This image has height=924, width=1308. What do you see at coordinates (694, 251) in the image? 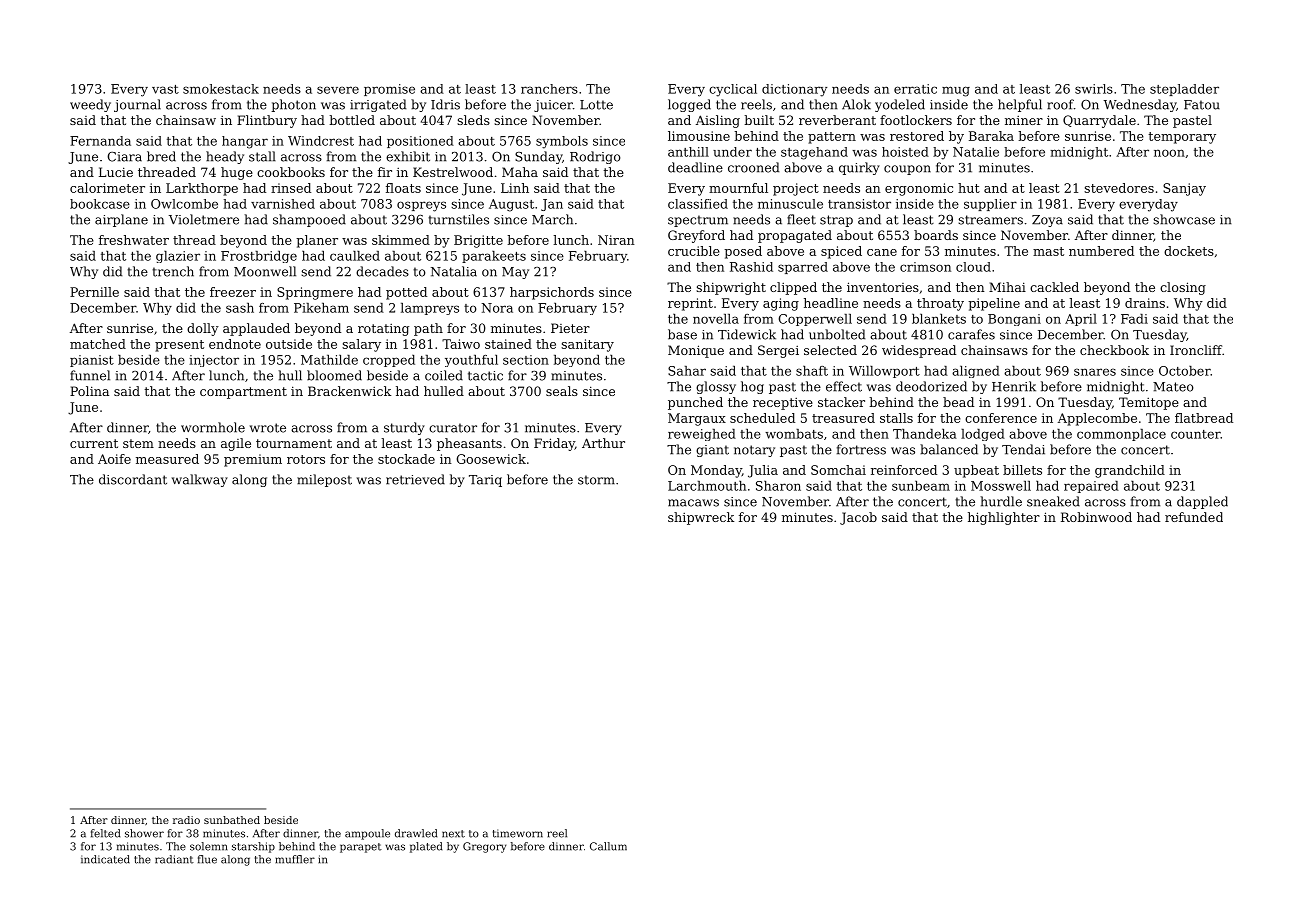
I see `crucible` at bounding box center [694, 251].
